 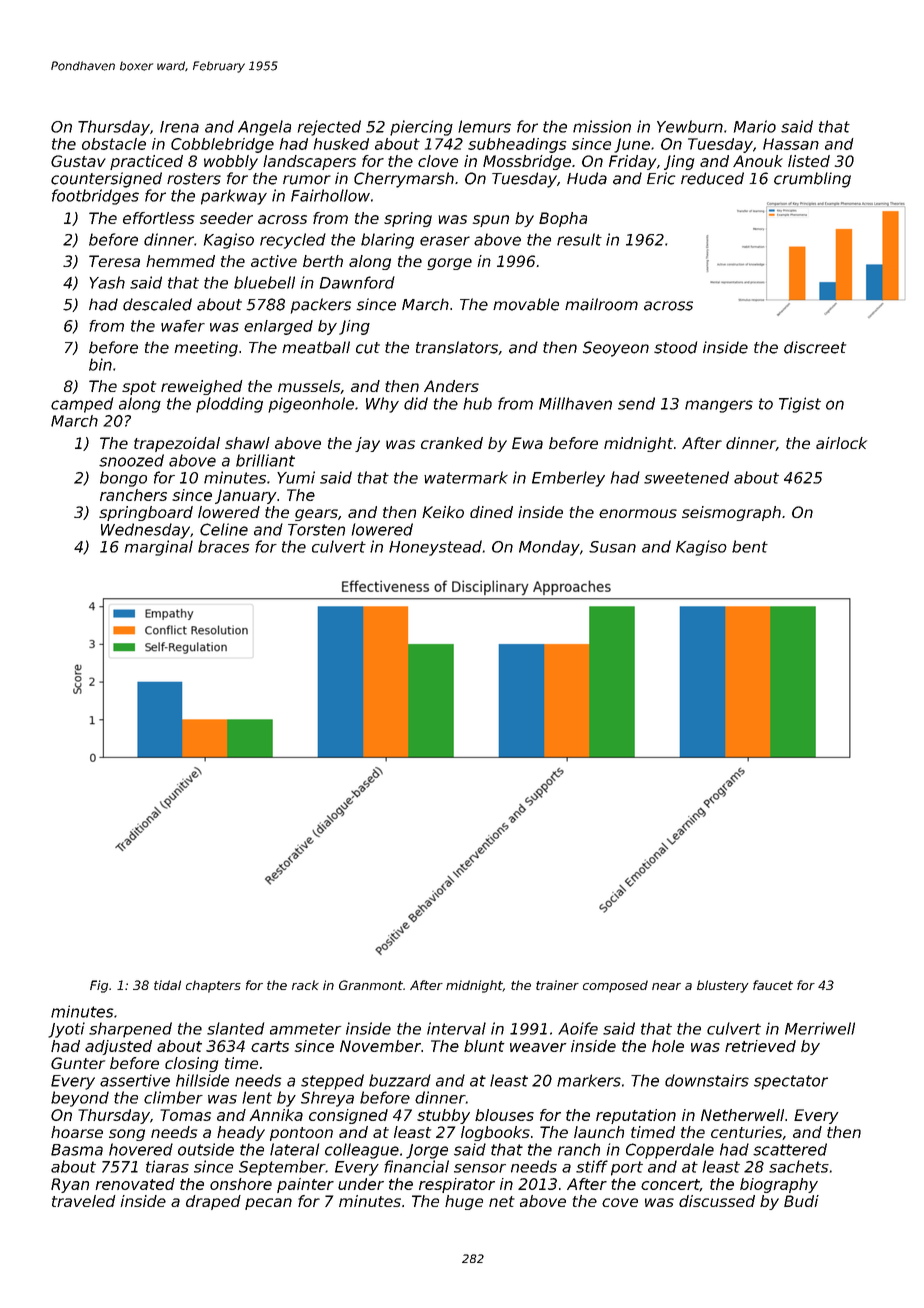 I want to click on huge, so click(x=464, y=1202).
